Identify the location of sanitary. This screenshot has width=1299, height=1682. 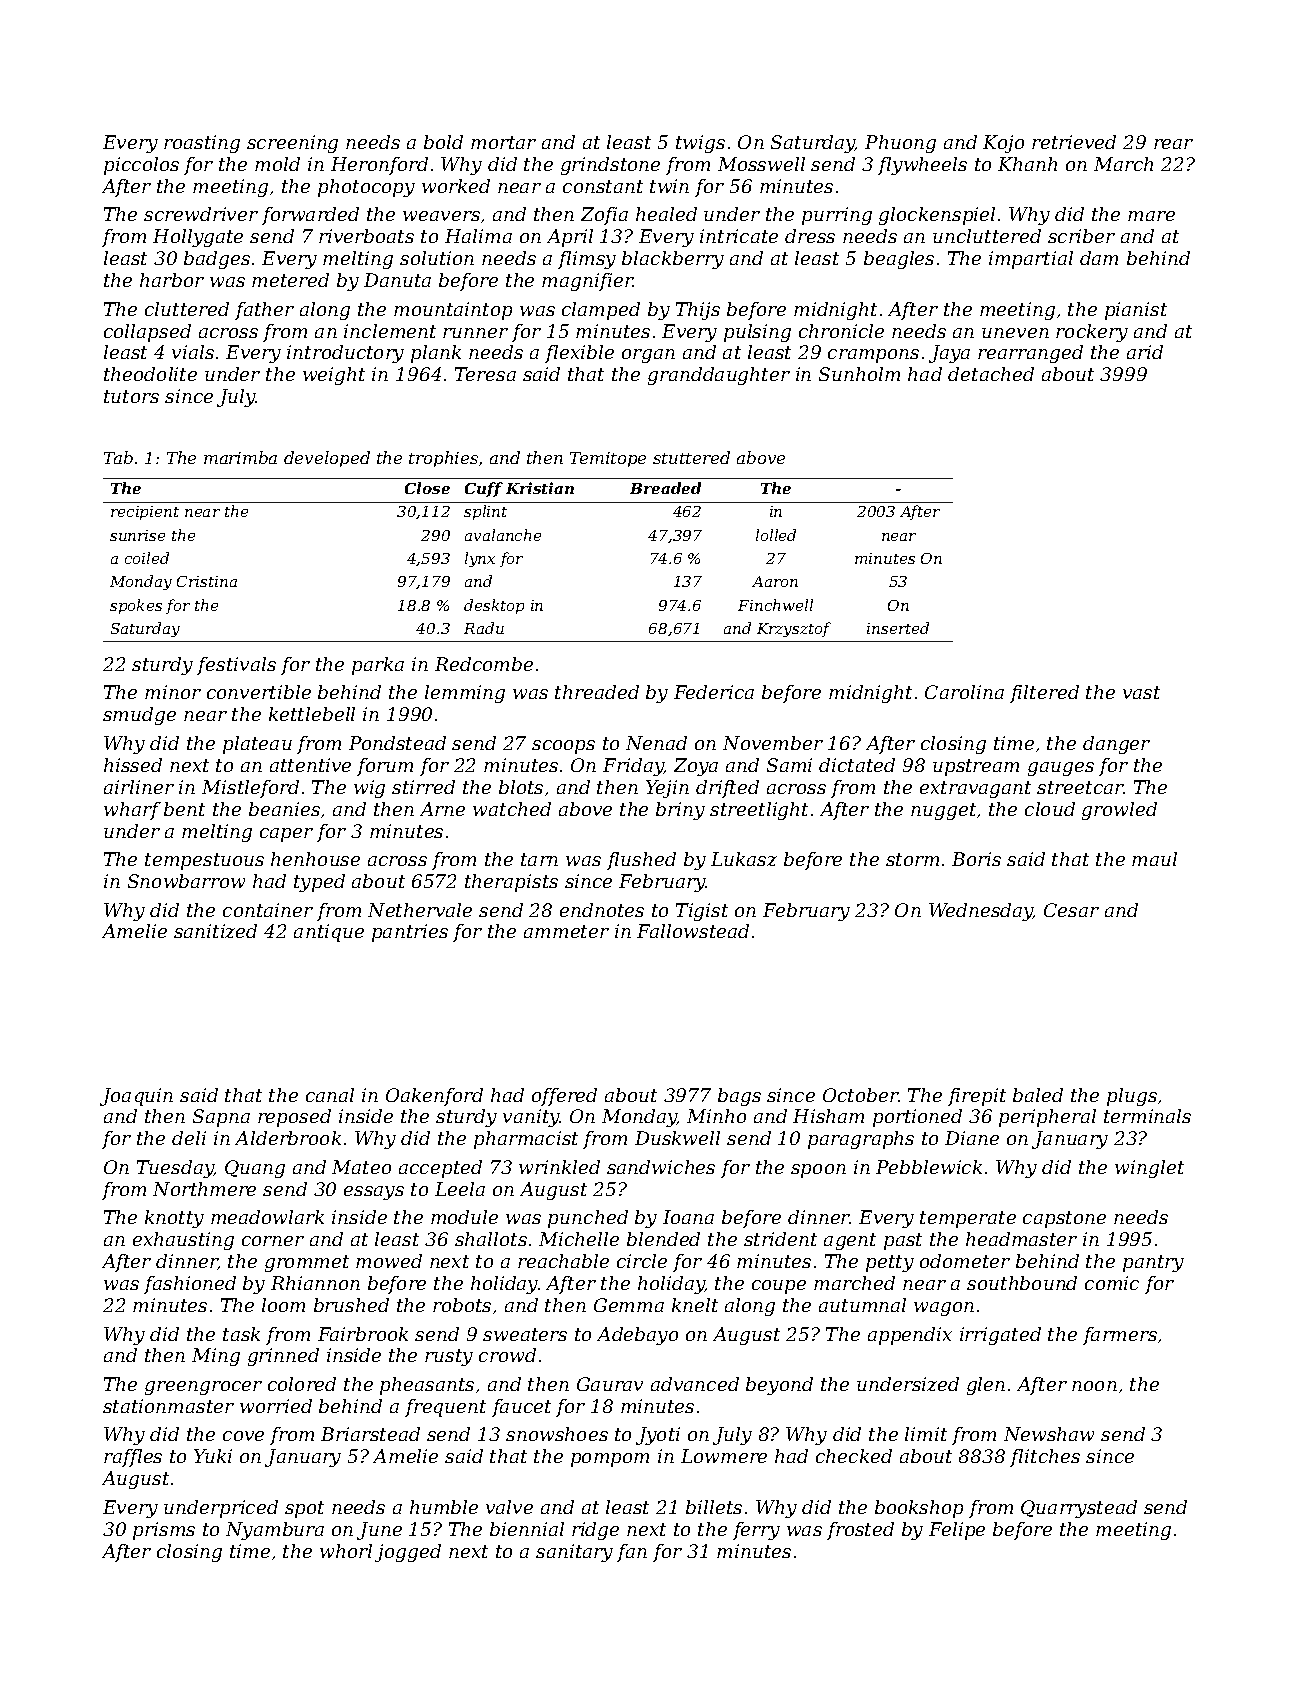
(574, 1553).
